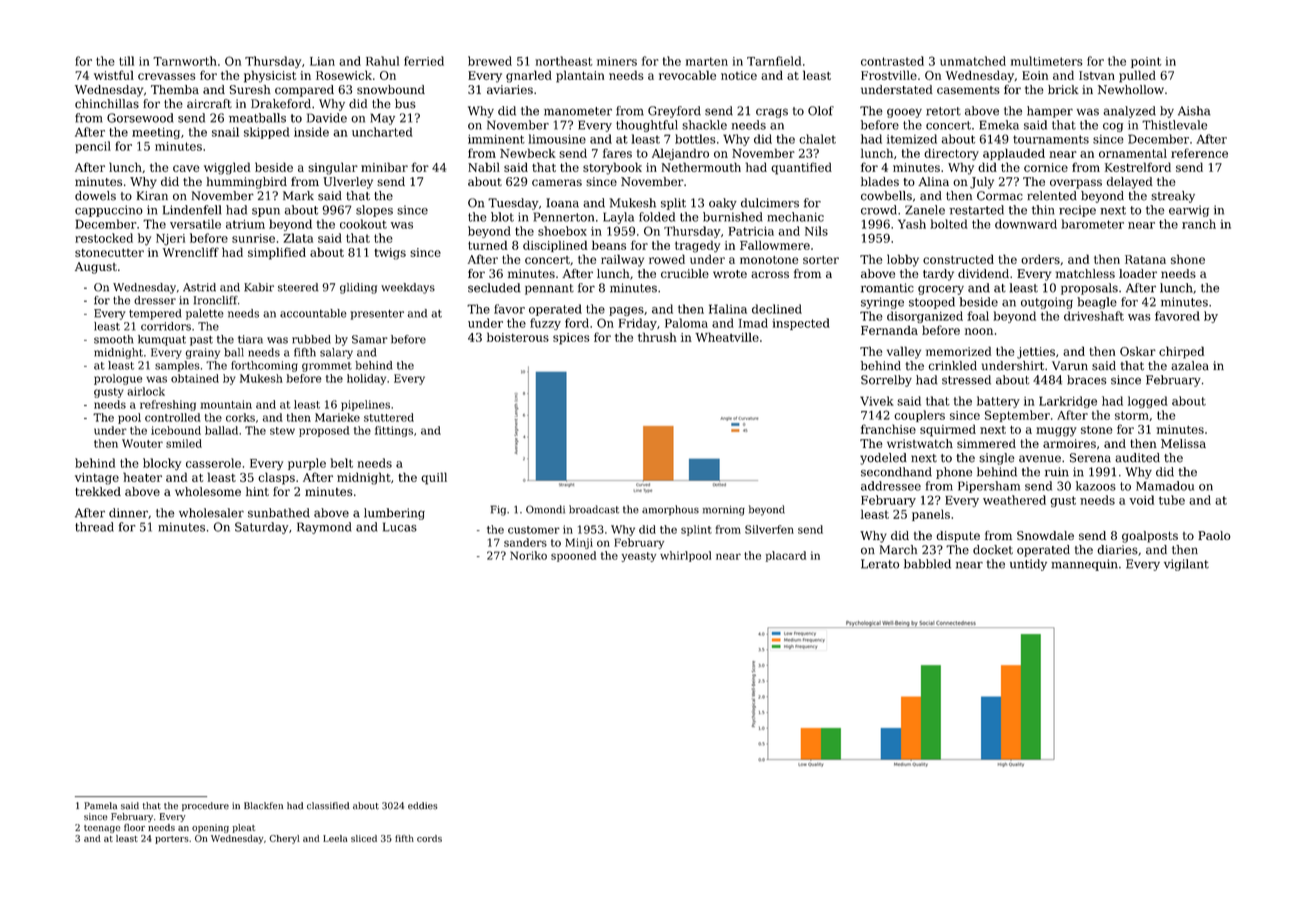 The image size is (1308, 924). What do you see at coordinates (422, 806) in the page?
I see `eddies` at bounding box center [422, 806].
